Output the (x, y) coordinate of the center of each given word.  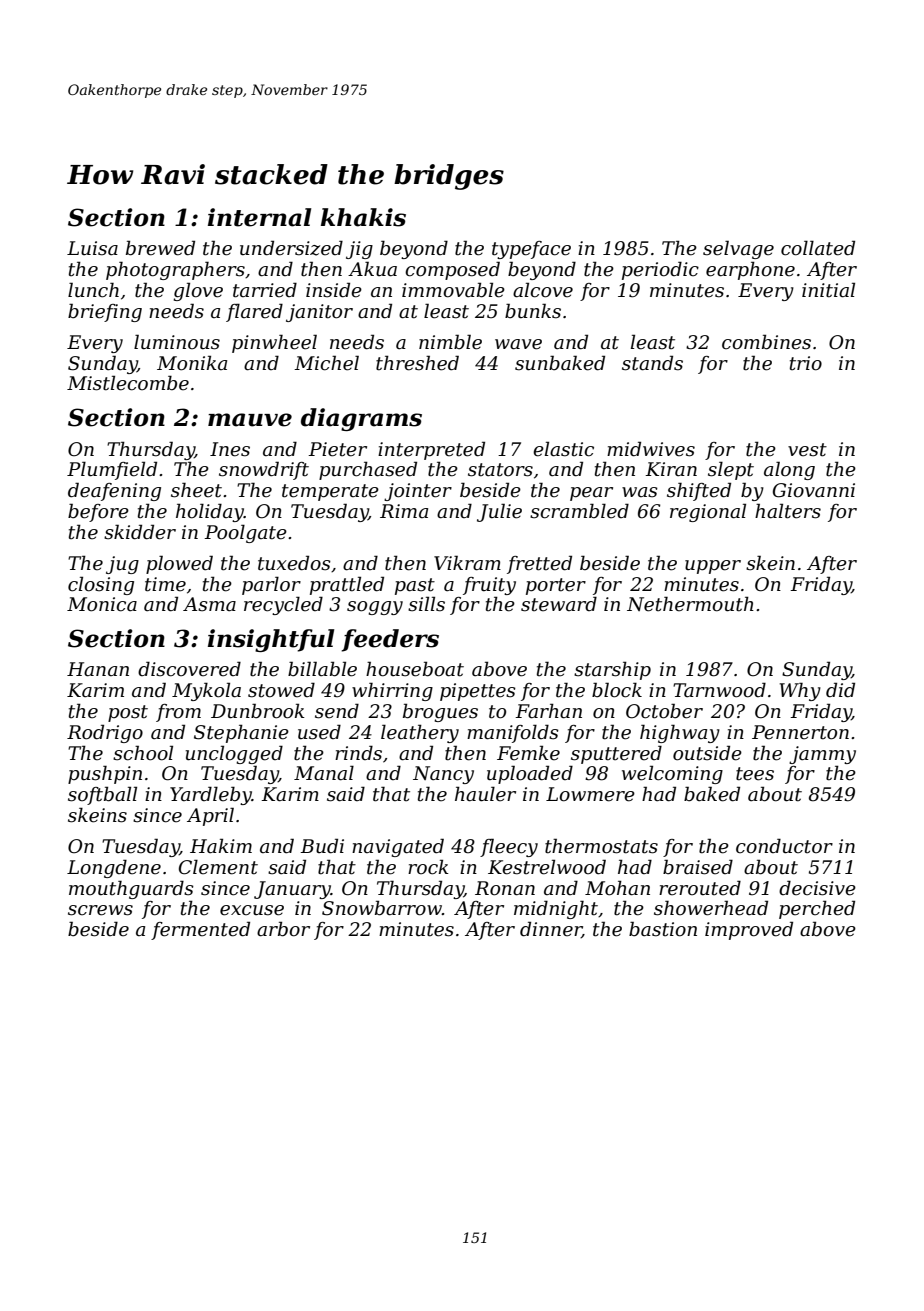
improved (749, 930)
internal (259, 217)
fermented (200, 930)
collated (818, 248)
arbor (283, 929)
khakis (363, 217)
